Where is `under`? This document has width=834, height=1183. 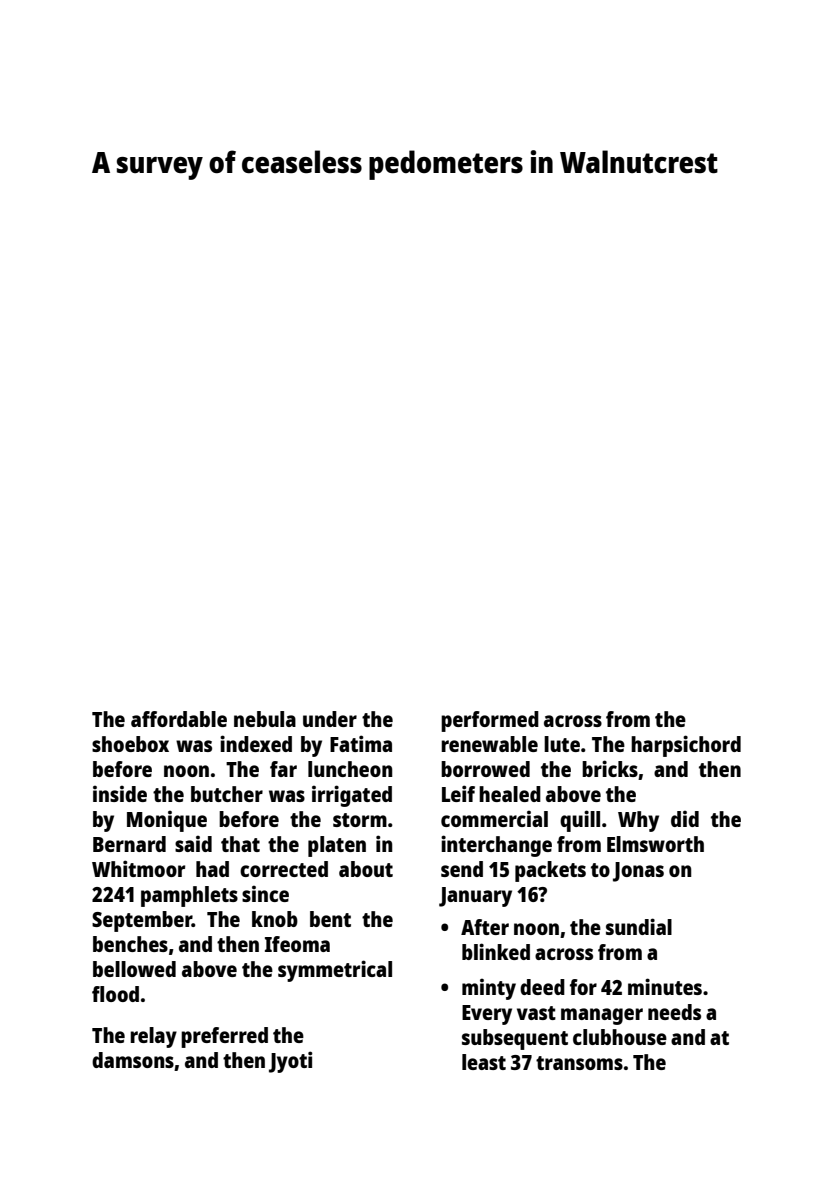
under is located at coordinates (330, 719).
